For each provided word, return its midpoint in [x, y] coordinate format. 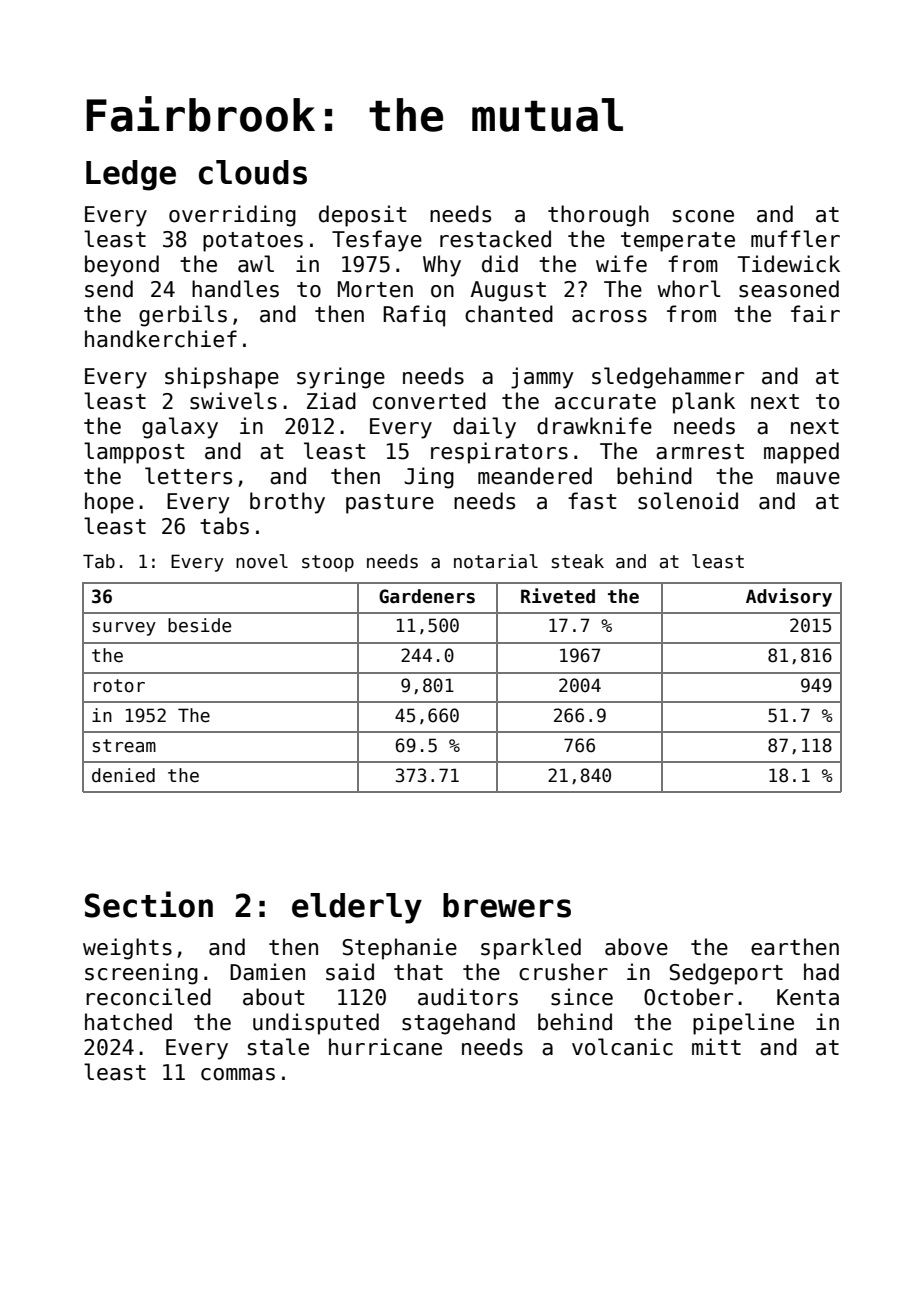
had [821, 972]
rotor [119, 686]
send [109, 289]
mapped [801, 453]
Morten [375, 289]
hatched [128, 1022]
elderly [357, 908]
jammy [542, 378]
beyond [122, 266]
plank [704, 403]
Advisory [789, 597]
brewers [507, 905]
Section [149, 904]
